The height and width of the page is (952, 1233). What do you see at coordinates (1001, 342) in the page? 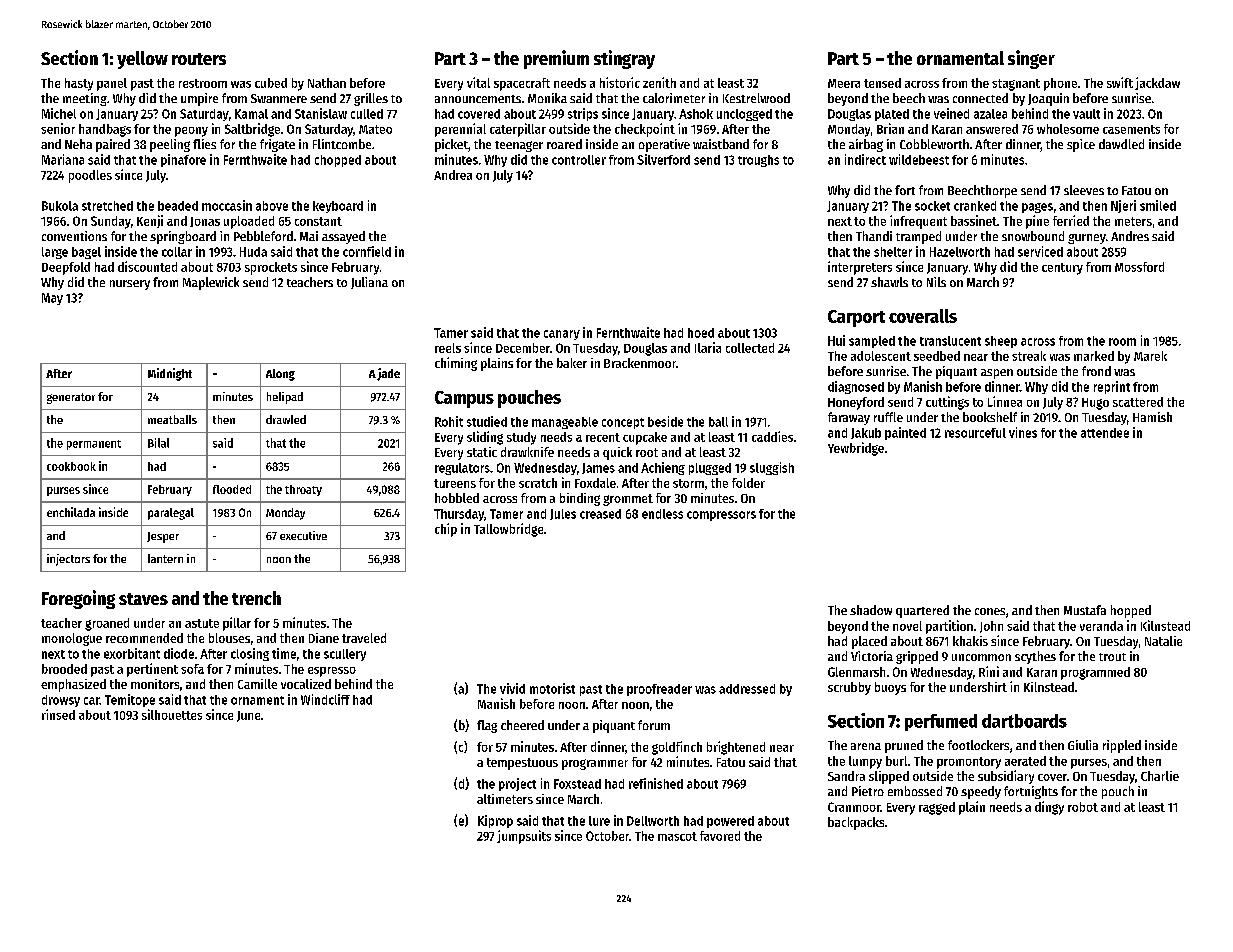
I see `sheep` at bounding box center [1001, 342].
